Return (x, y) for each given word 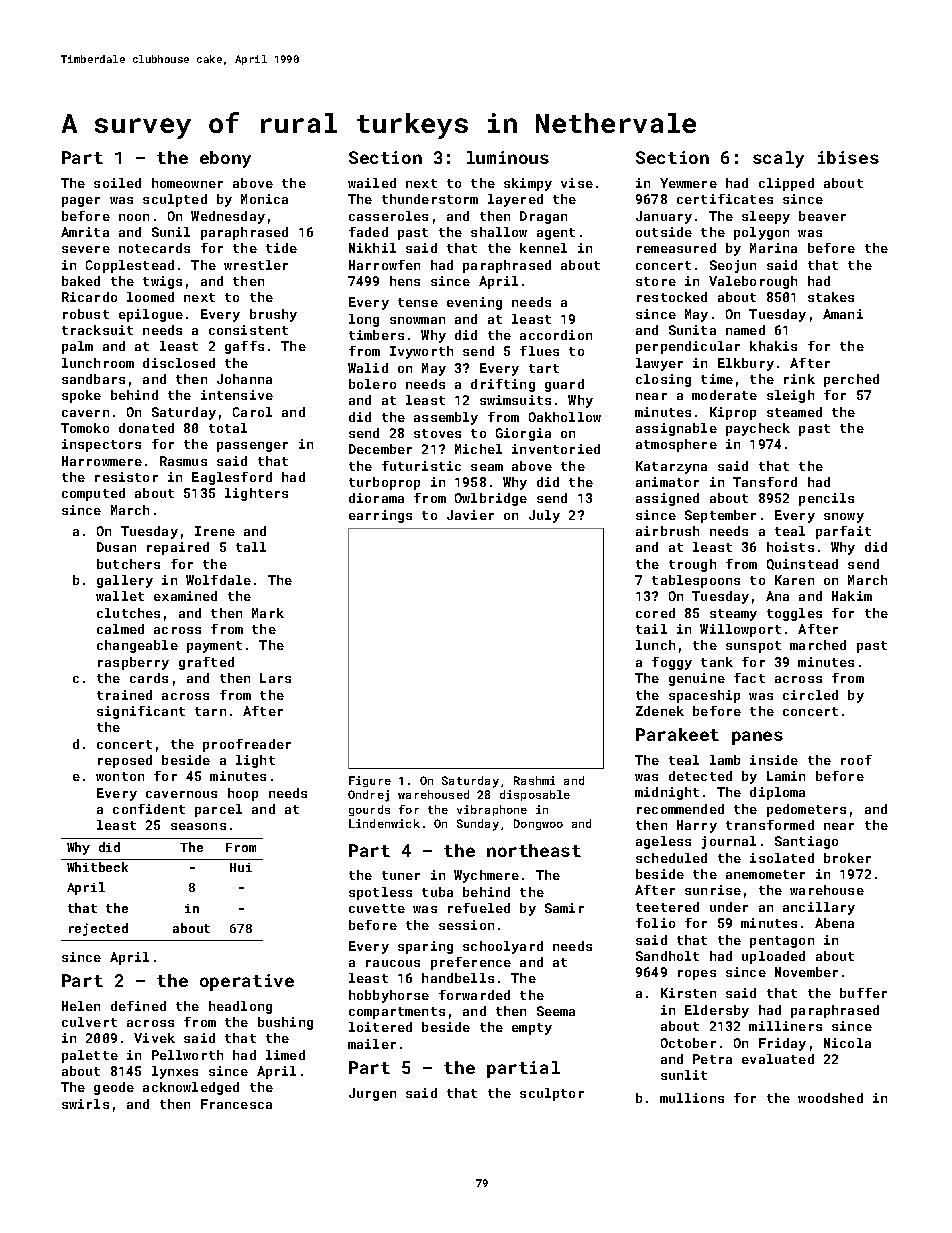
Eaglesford (232, 478)
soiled (117, 183)
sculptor (552, 1094)
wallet (120, 596)
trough (692, 565)
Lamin (786, 776)
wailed (372, 183)
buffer (863, 993)
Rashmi (534, 780)
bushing (285, 1023)
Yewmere (688, 183)
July (544, 516)
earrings (380, 516)
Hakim (852, 596)
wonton (120, 776)
